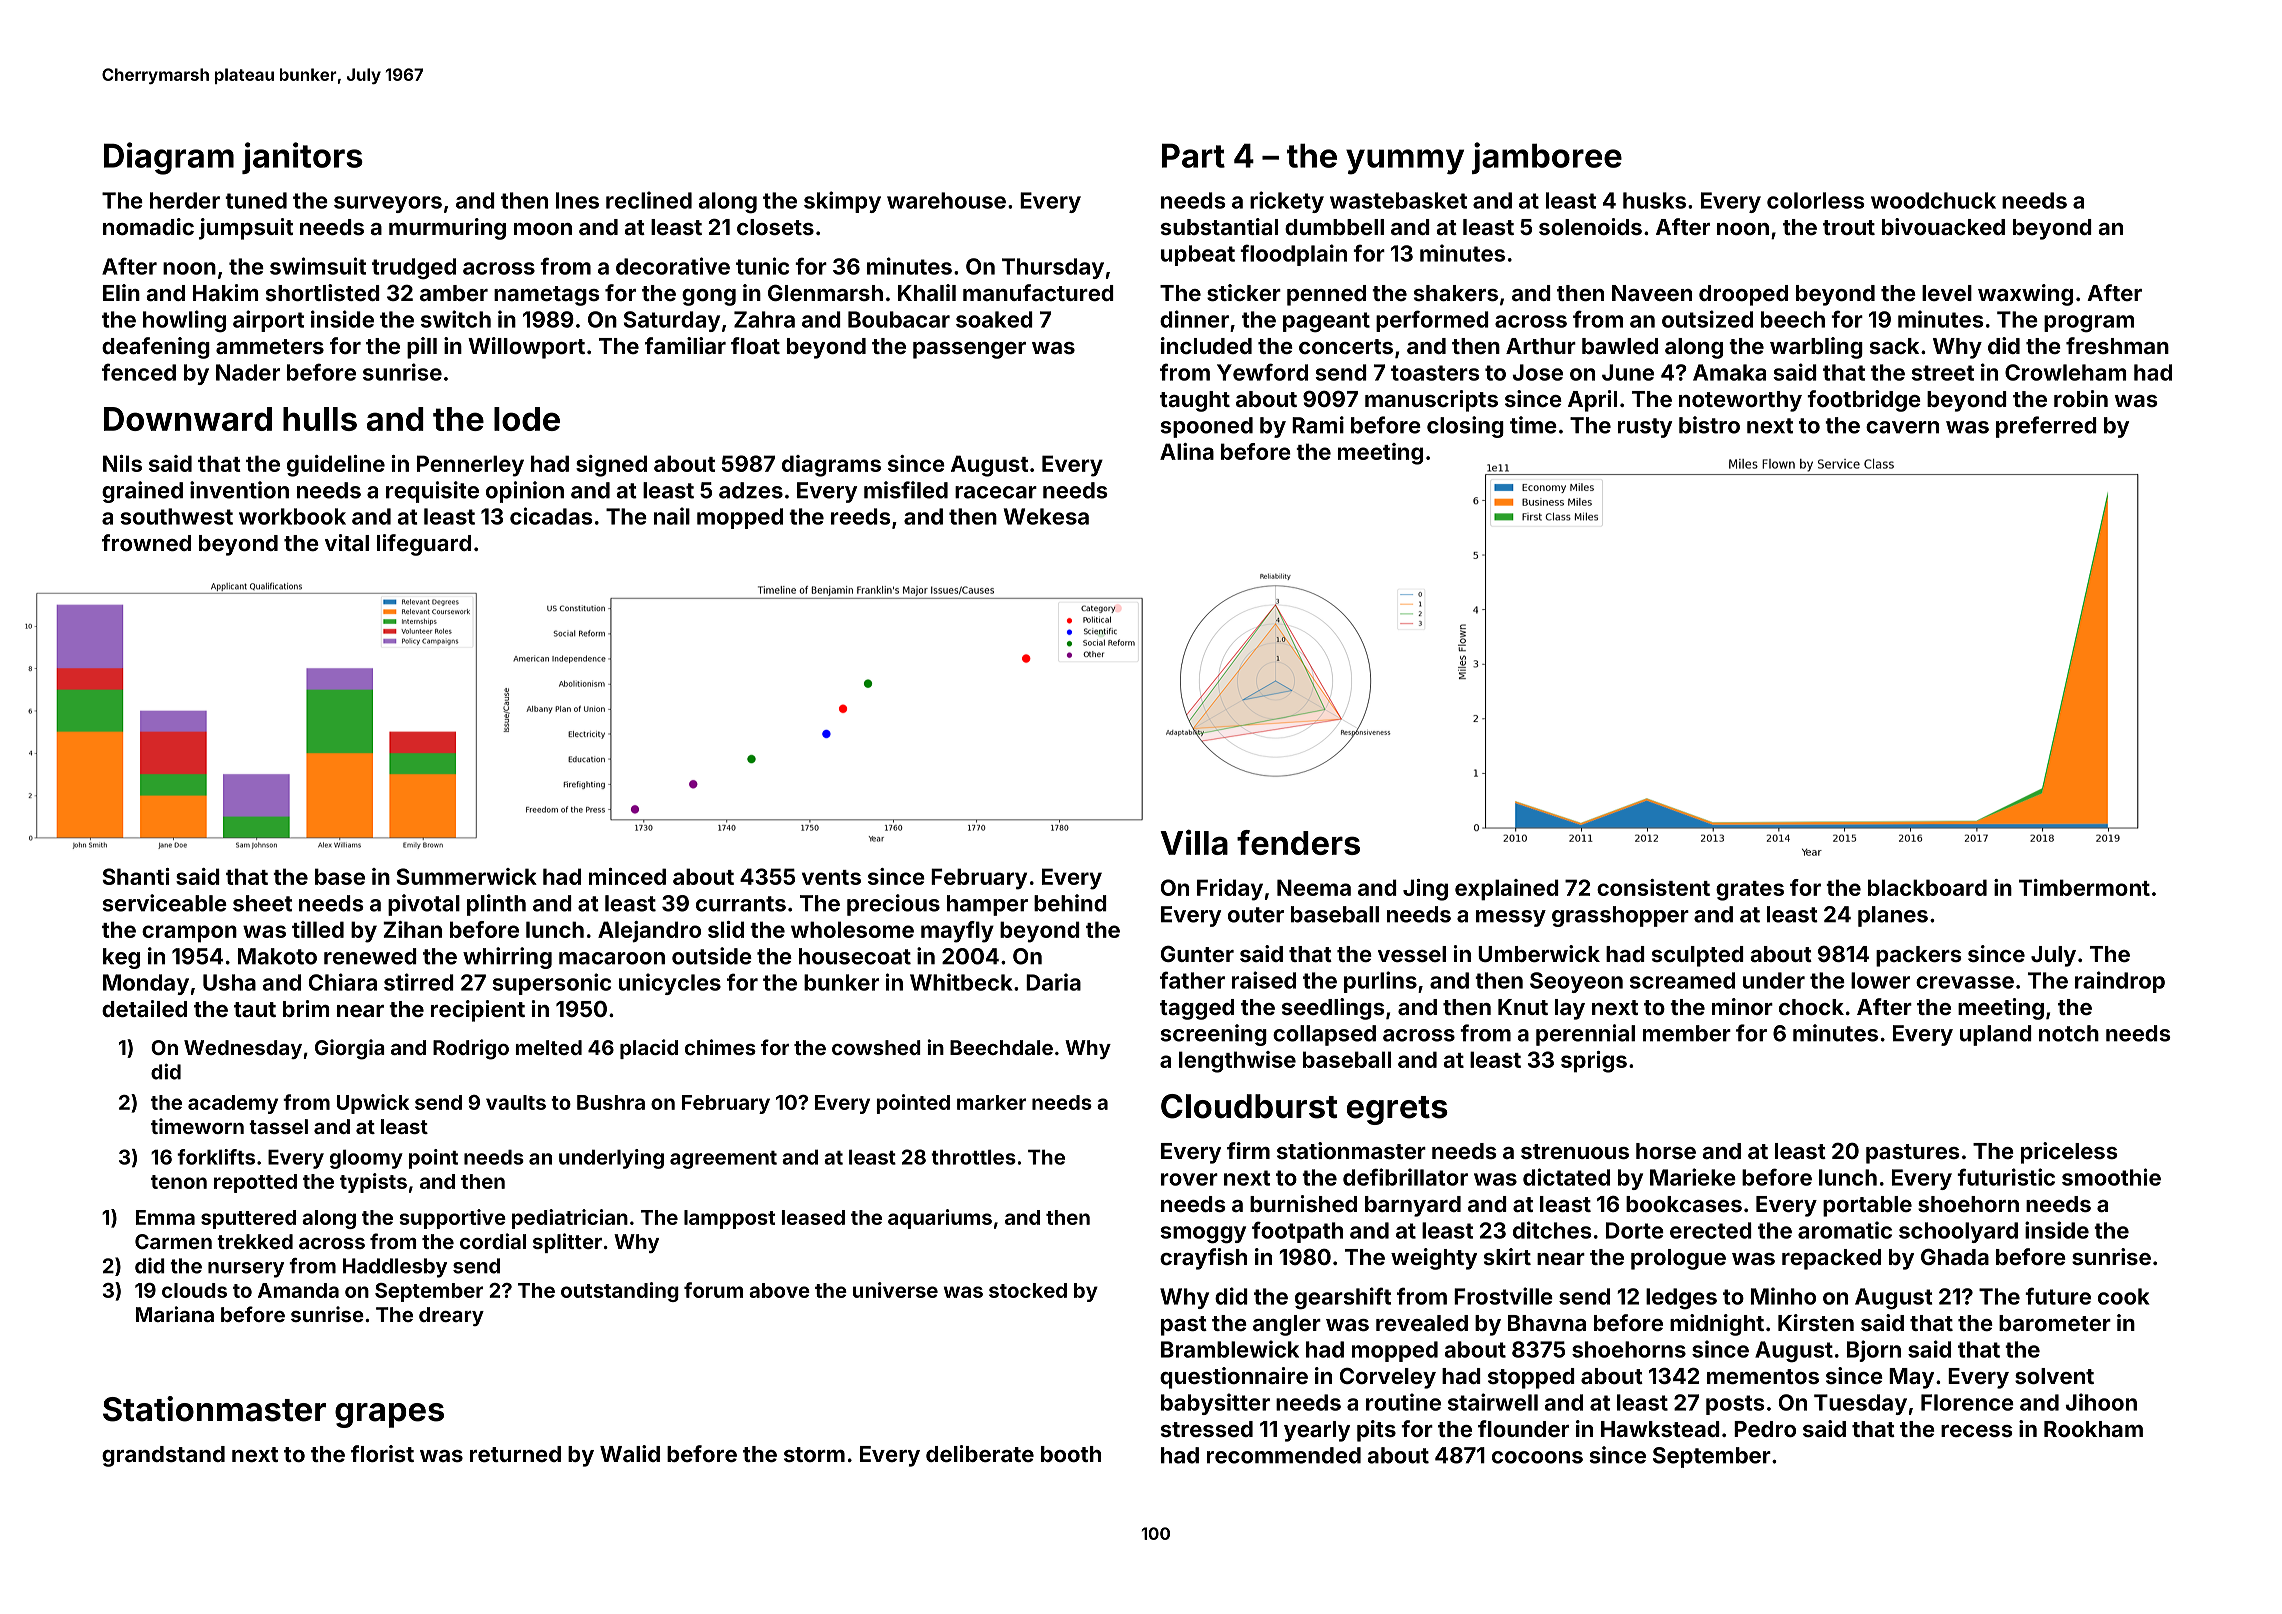 The image size is (2282, 1614). I want to click on jamboree, so click(1547, 158).
